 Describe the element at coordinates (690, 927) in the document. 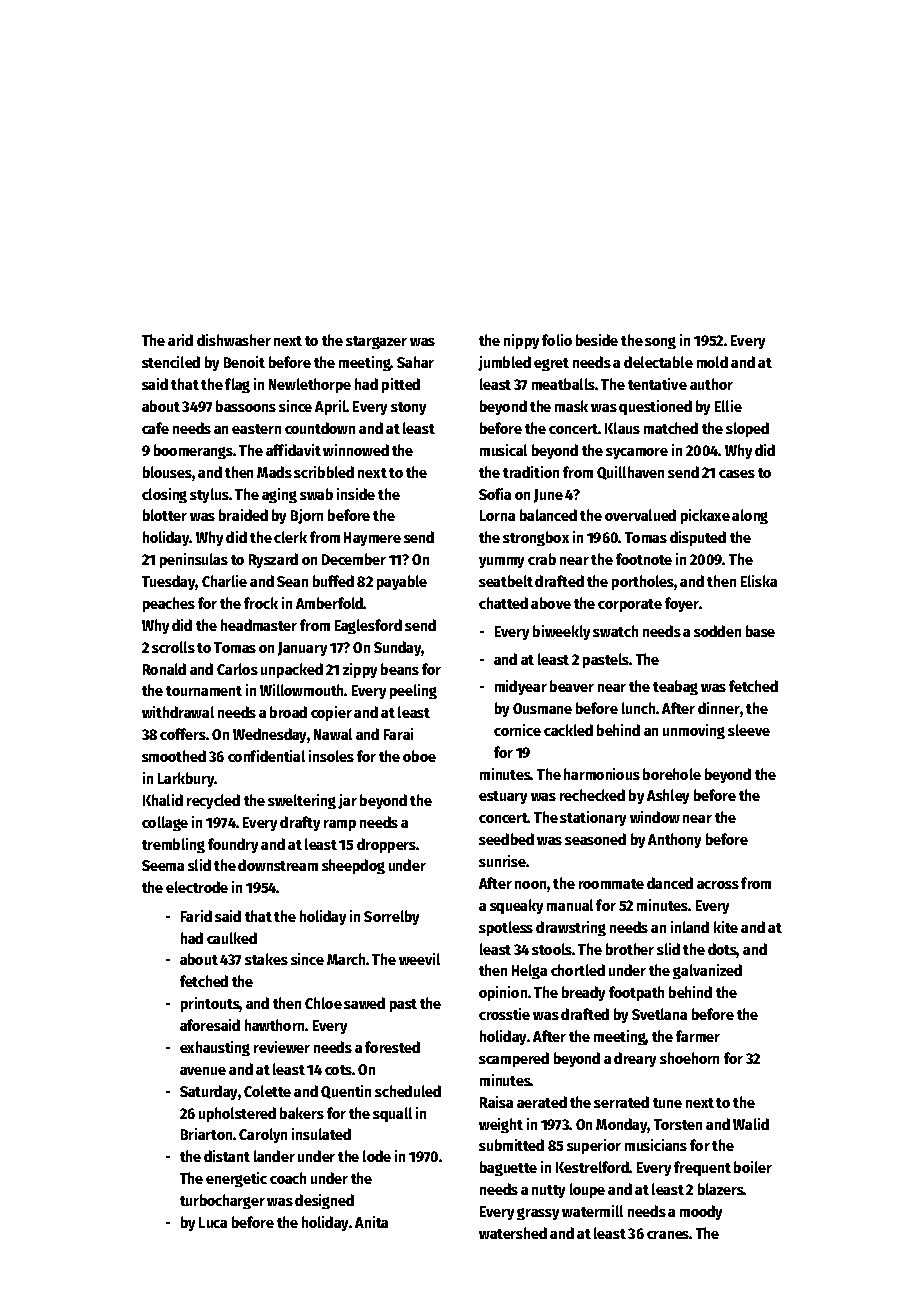

I see `inland` at that location.
